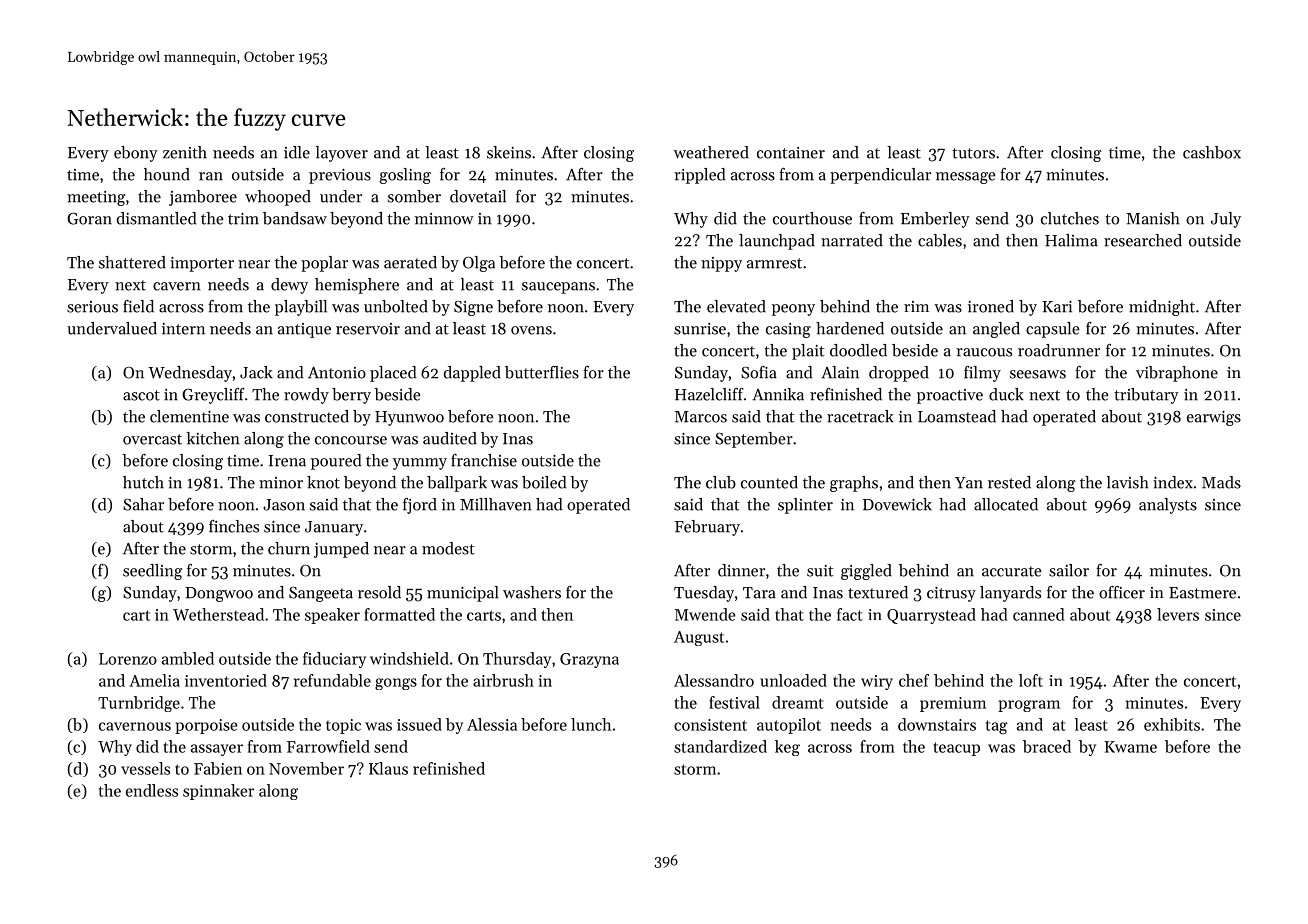 This screenshot has width=1308, height=924. What do you see at coordinates (982, 374) in the screenshot?
I see `filmy` at bounding box center [982, 374].
